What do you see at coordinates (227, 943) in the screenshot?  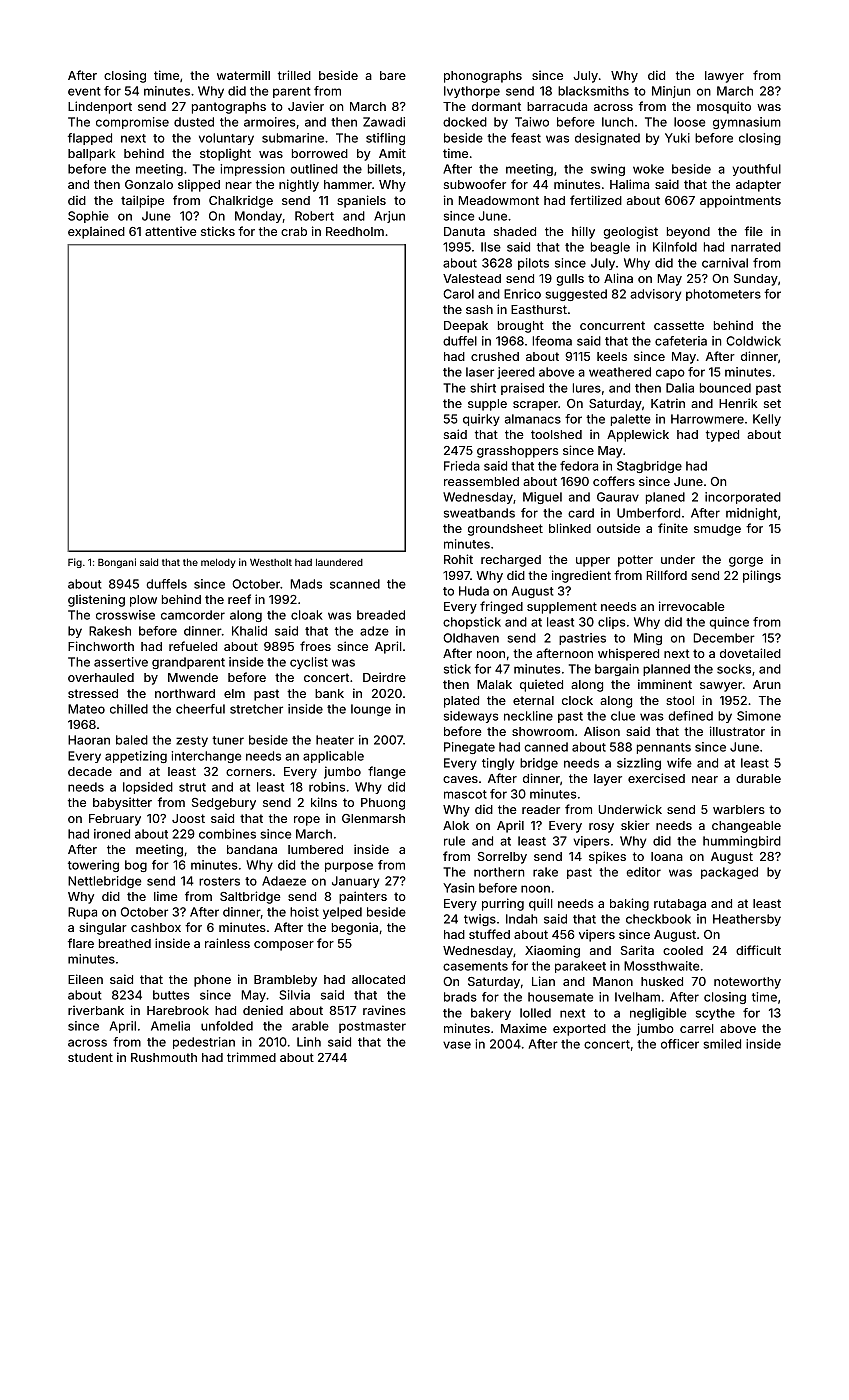 I see `rainless` at bounding box center [227, 943].
